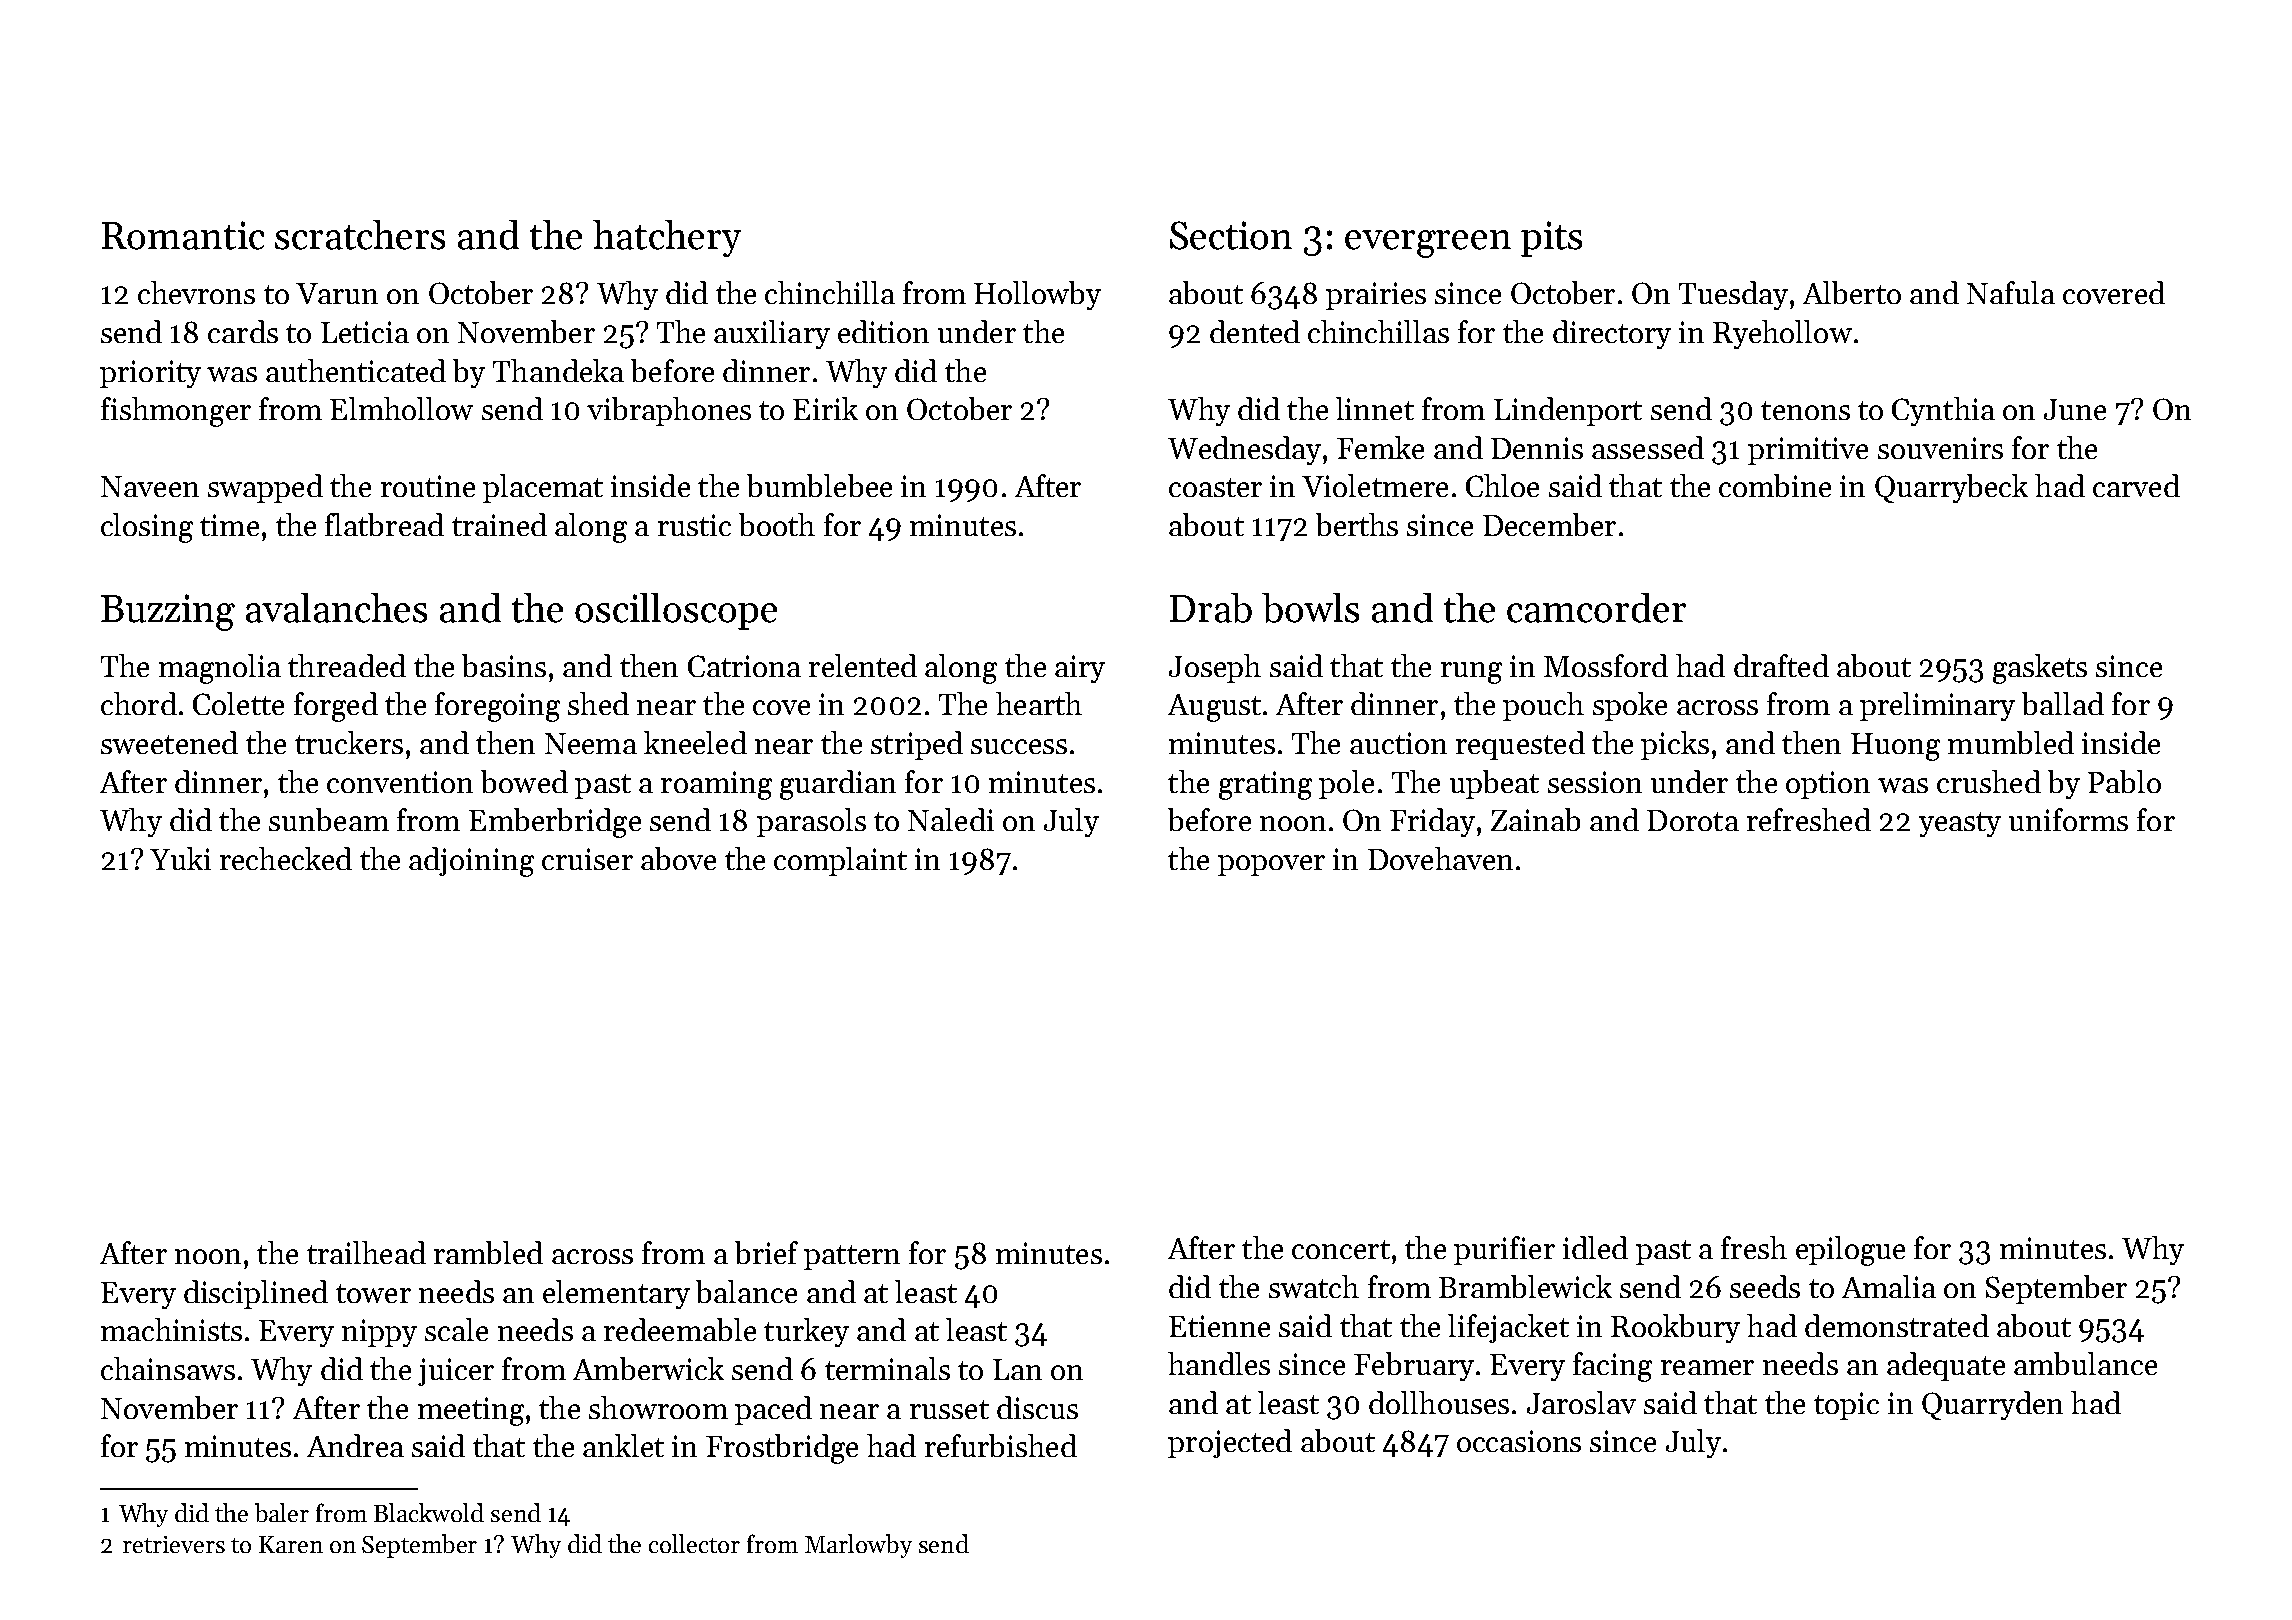  What do you see at coordinates (1946, 1366) in the screenshot?
I see `adequate` at bounding box center [1946, 1366].
